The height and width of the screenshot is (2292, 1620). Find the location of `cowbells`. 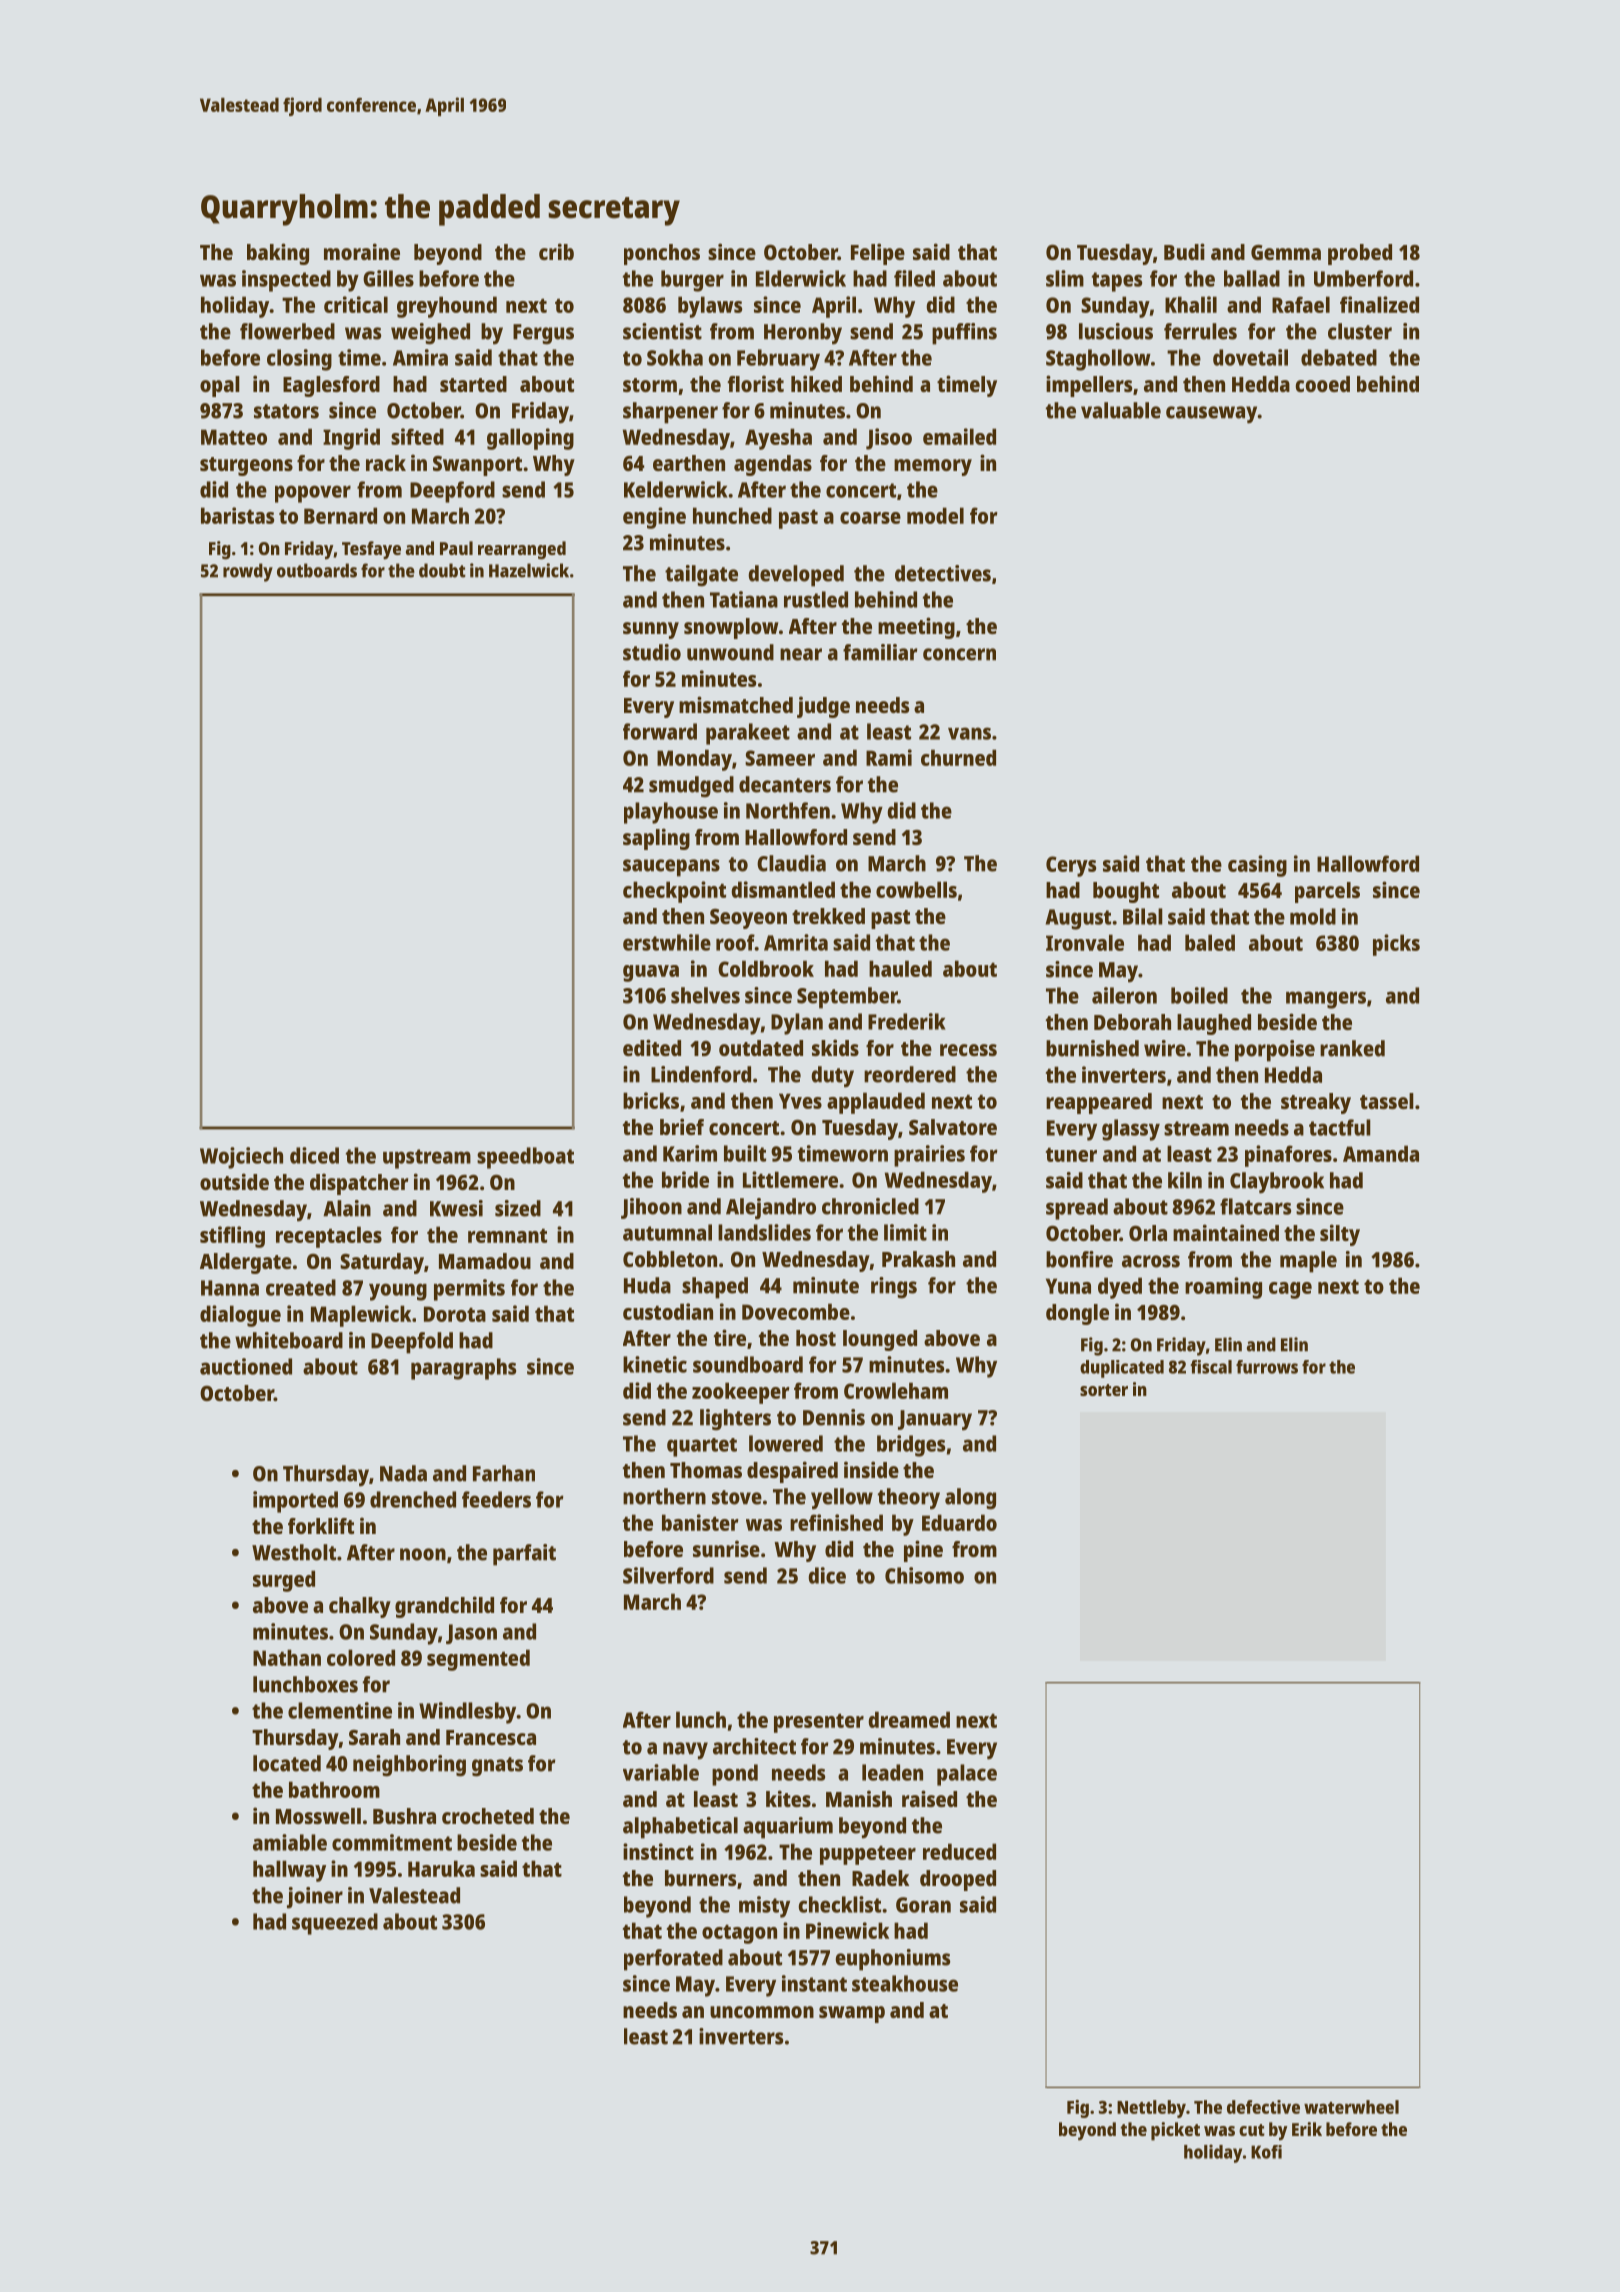

cowbells is located at coordinates (916, 889).
